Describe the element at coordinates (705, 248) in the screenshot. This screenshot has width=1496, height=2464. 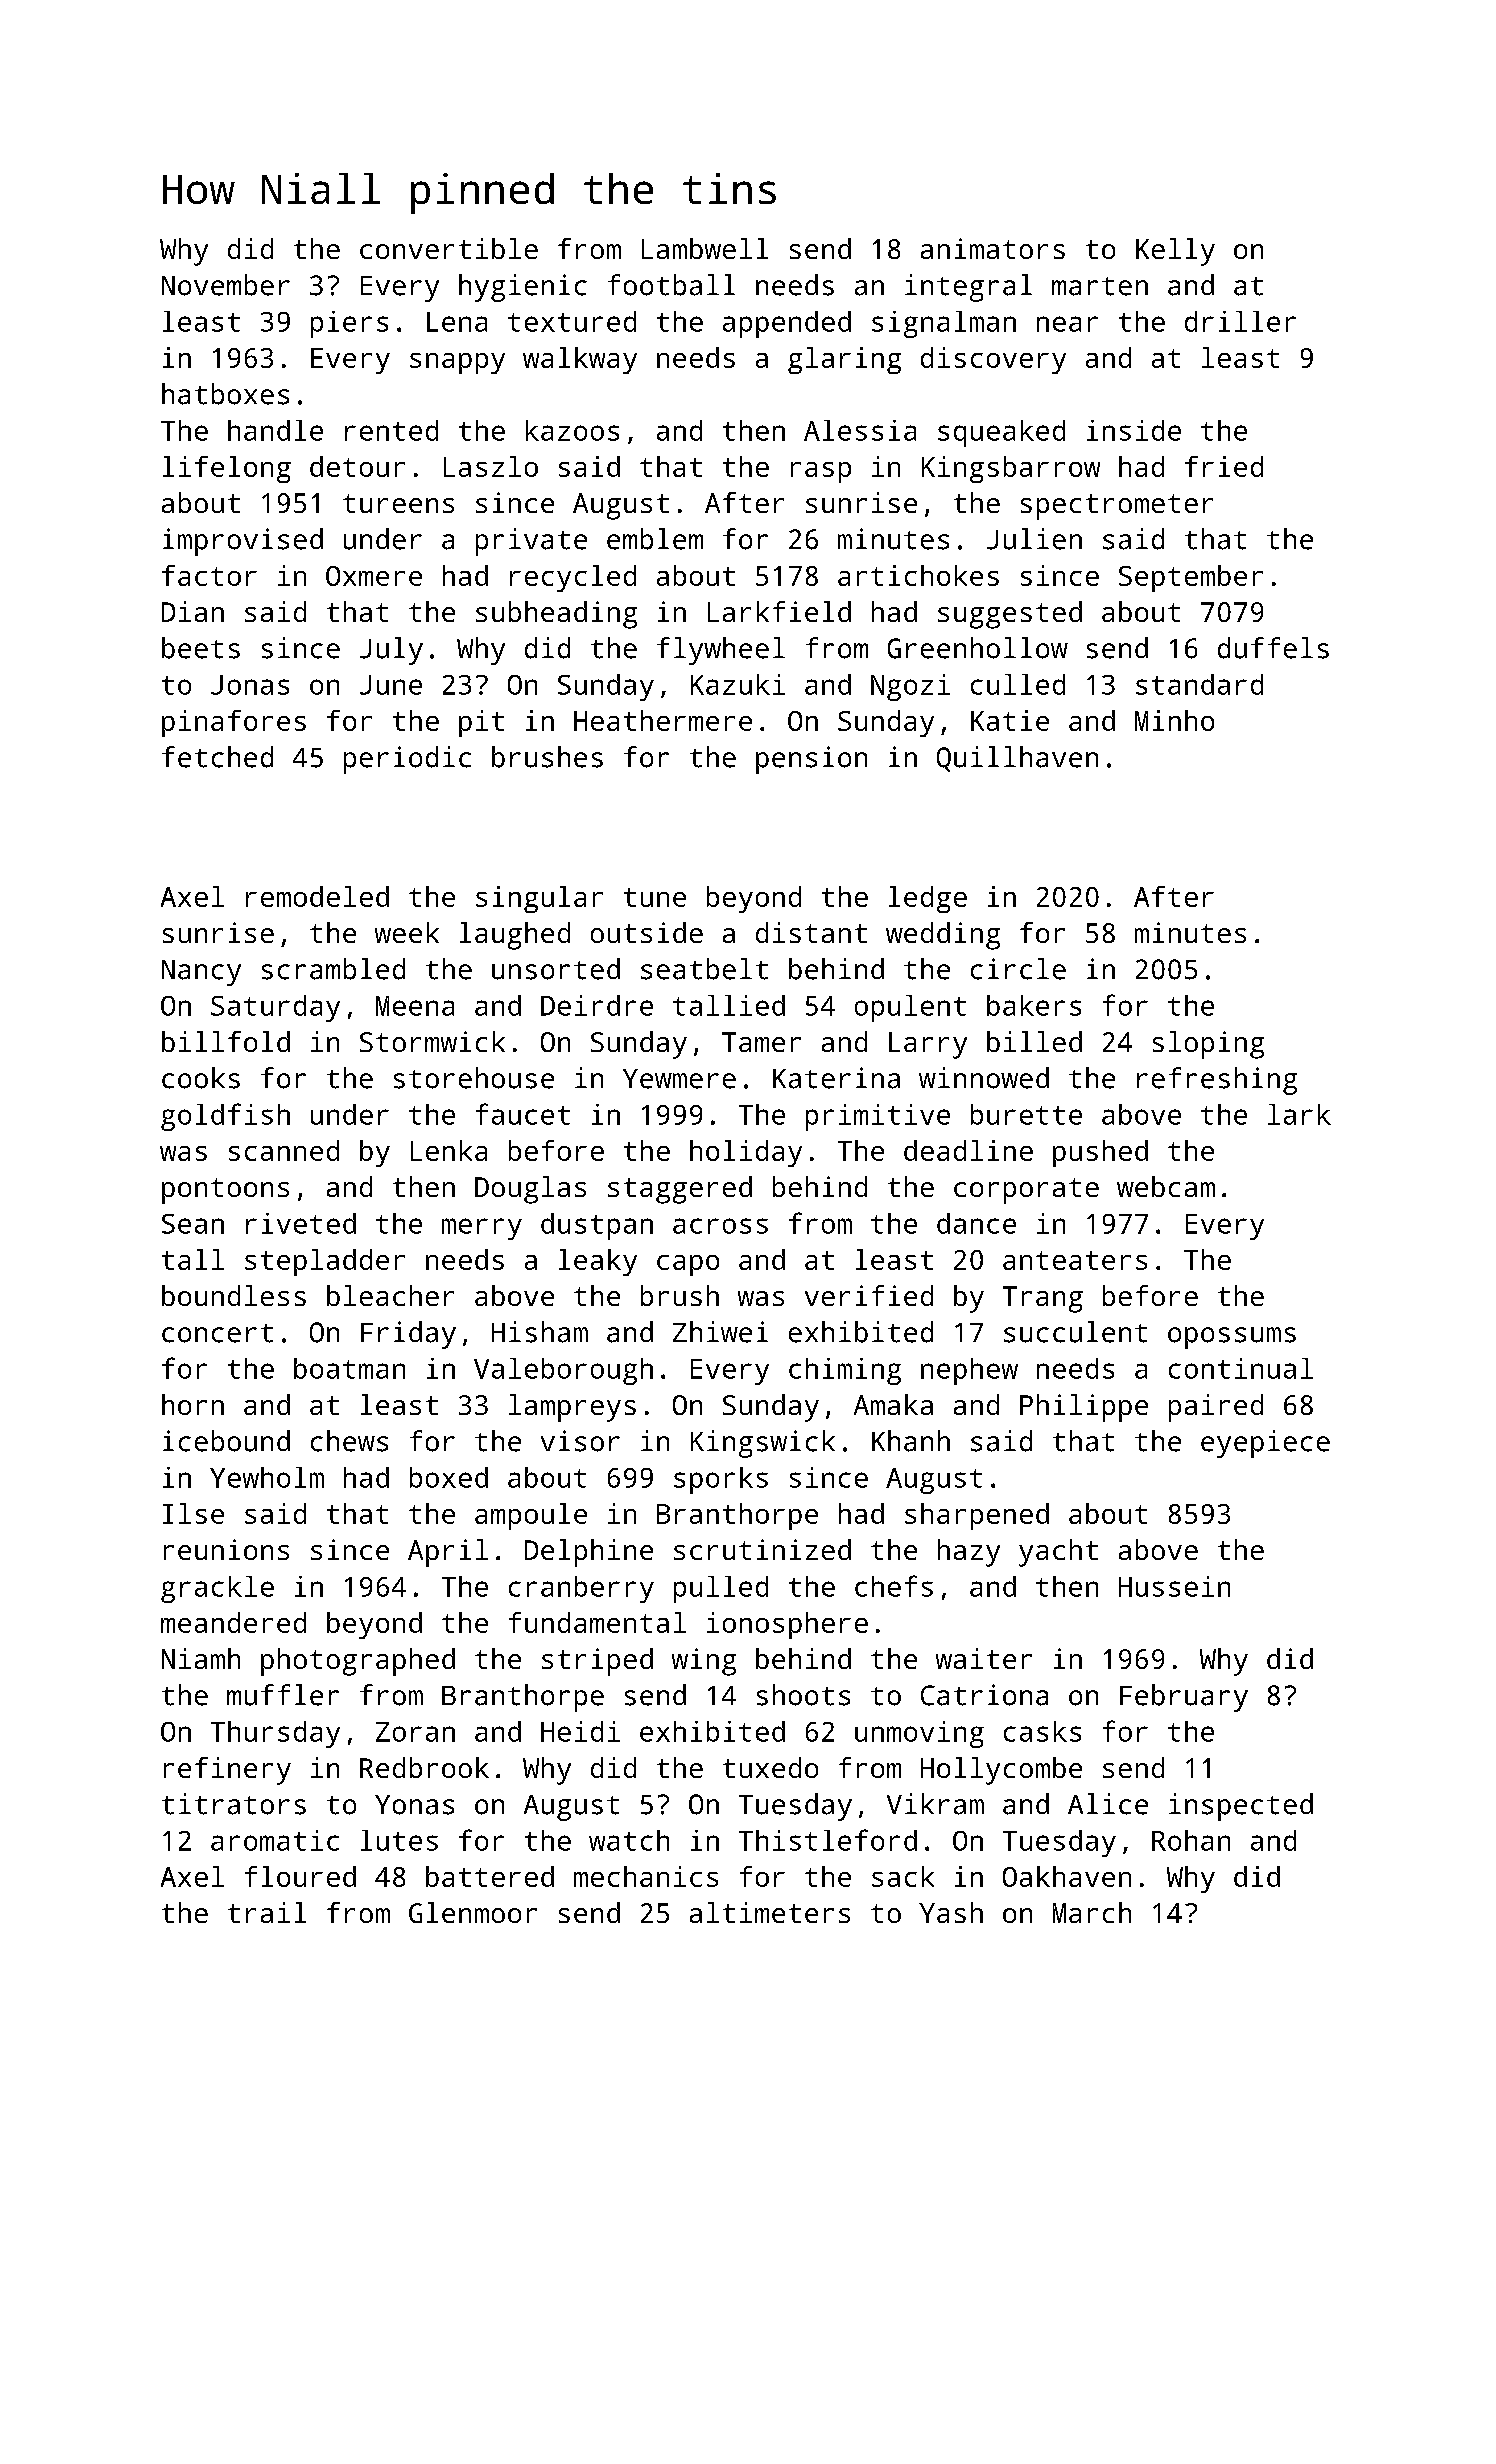
I see `Lambwell` at that location.
